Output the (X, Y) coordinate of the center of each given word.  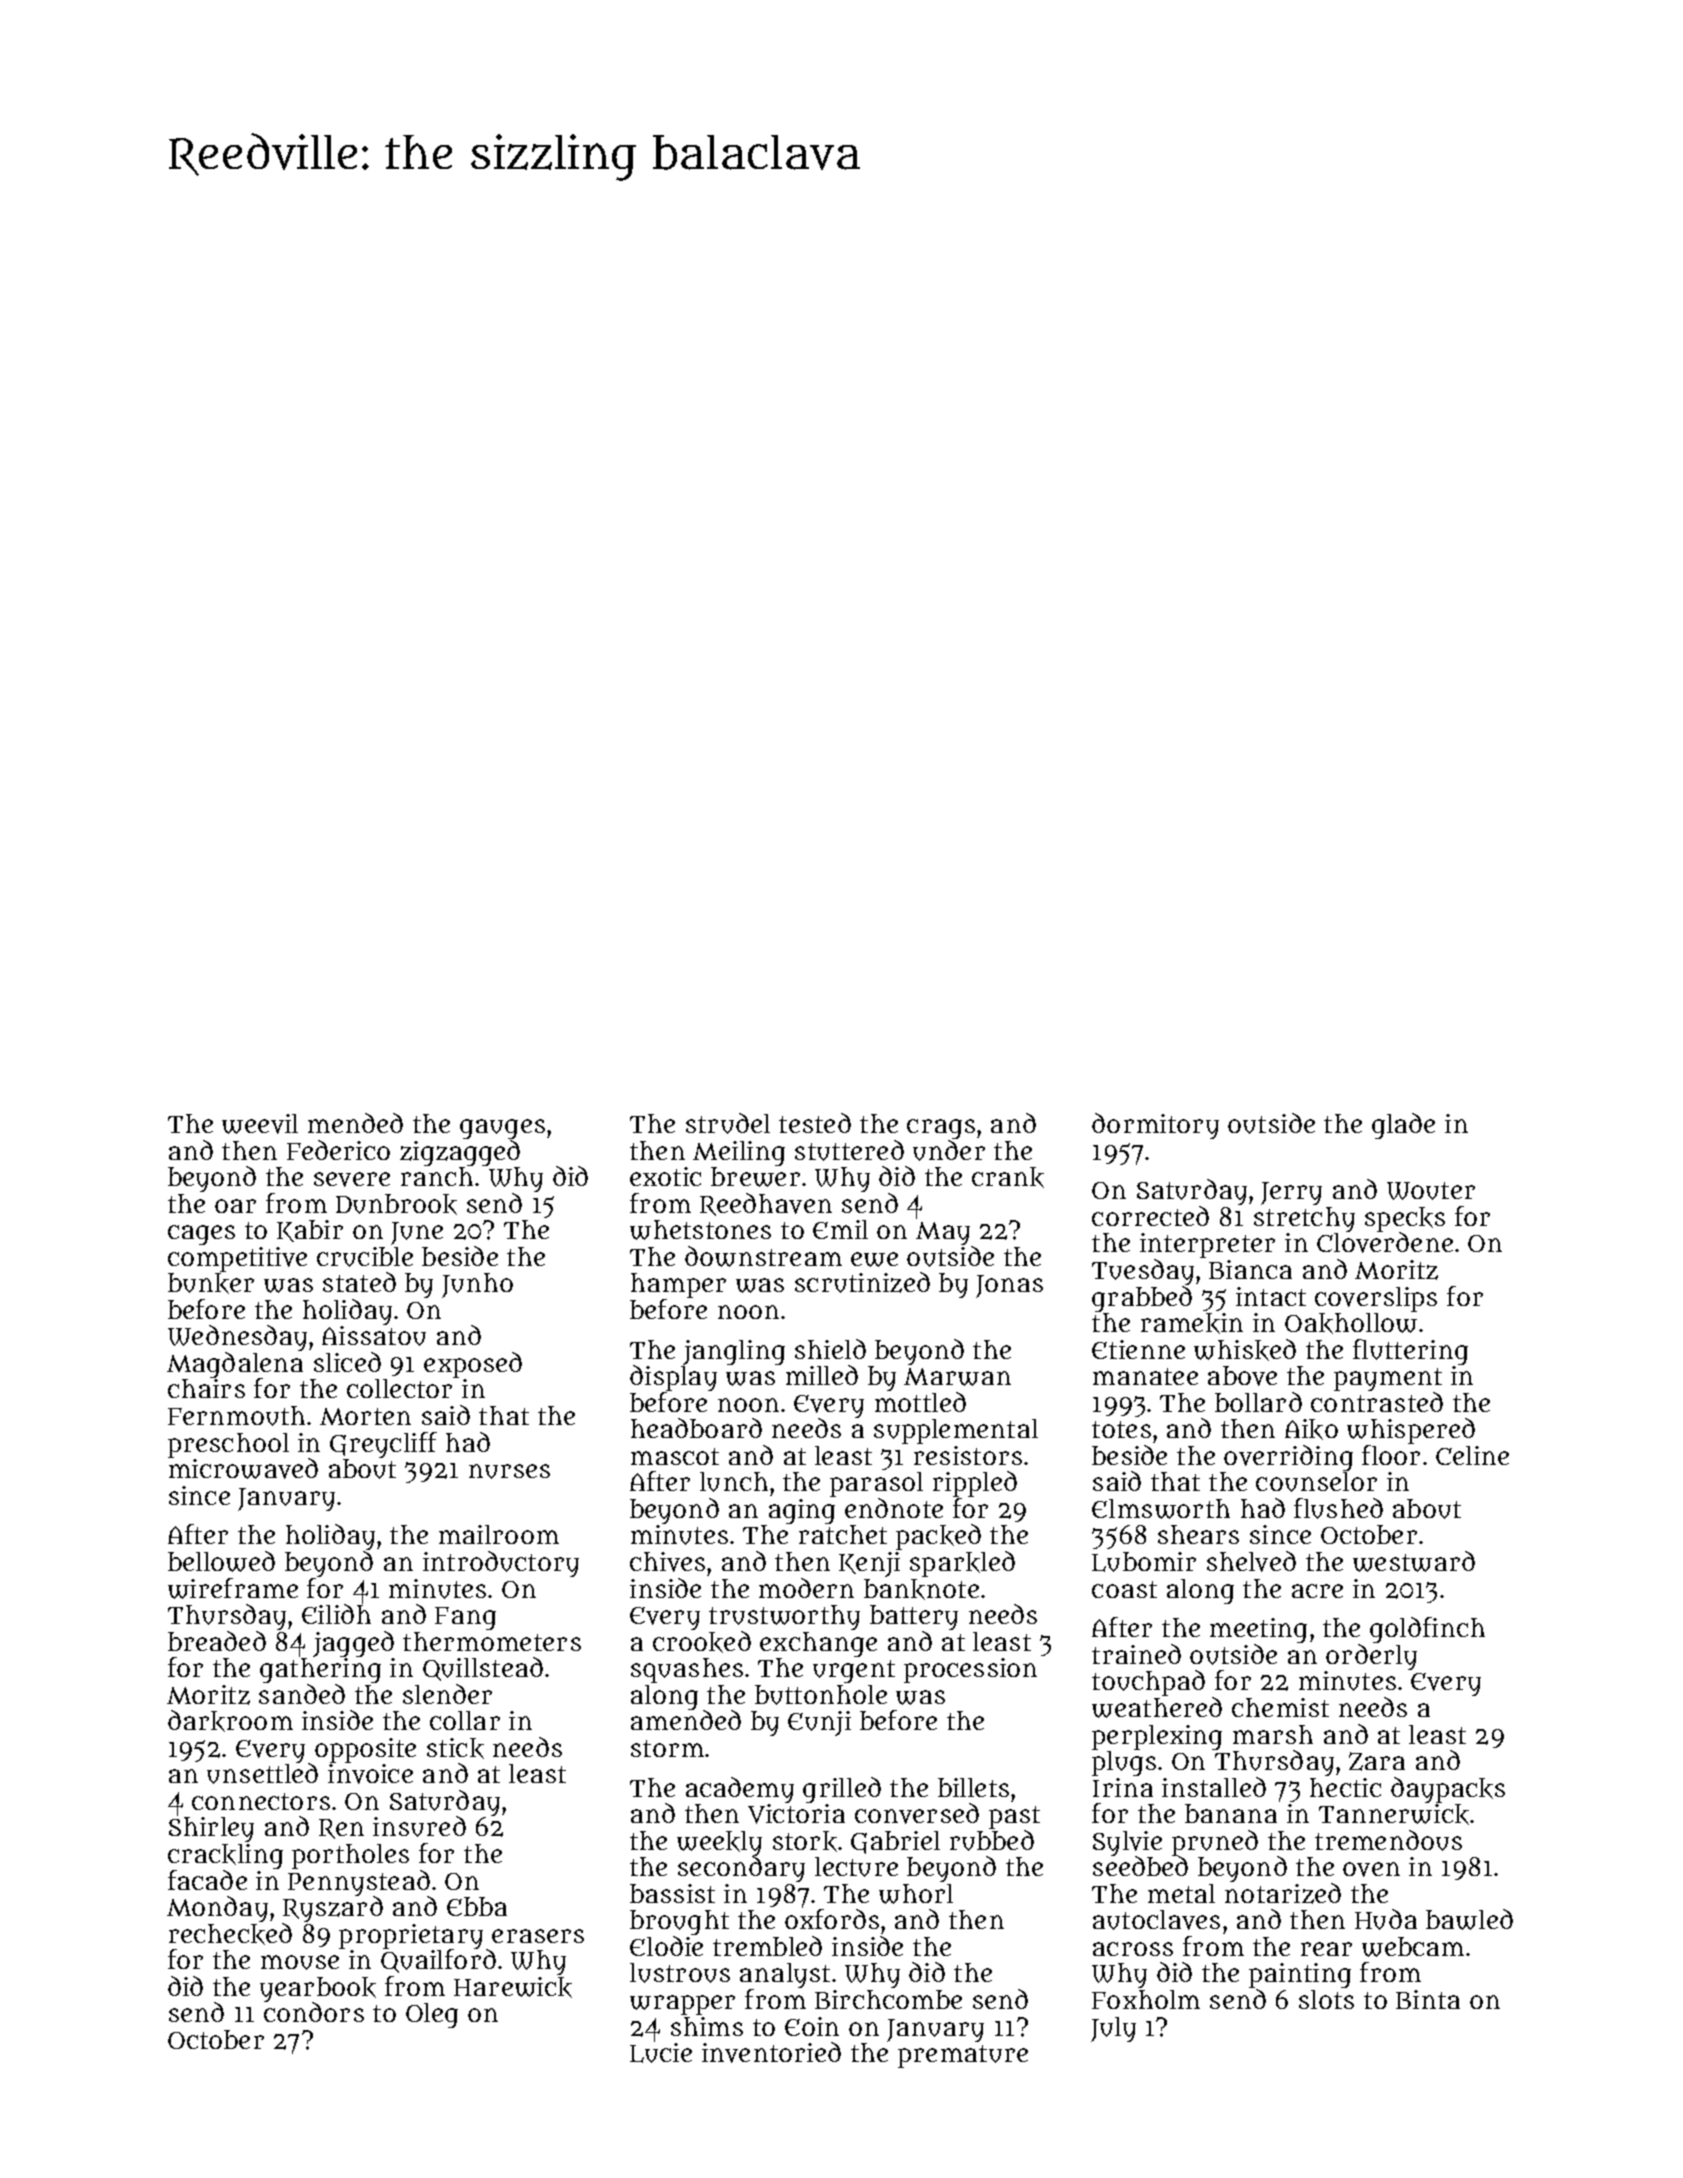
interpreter (1207, 1245)
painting (1300, 1975)
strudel (728, 1123)
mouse (300, 1962)
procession (970, 1670)
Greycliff (383, 1445)
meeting (1258, 1630)
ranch (437, 1176)
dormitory (1155, 1126)
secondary (741, 1869)
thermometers (492, 1641)
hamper (678, 1285)
